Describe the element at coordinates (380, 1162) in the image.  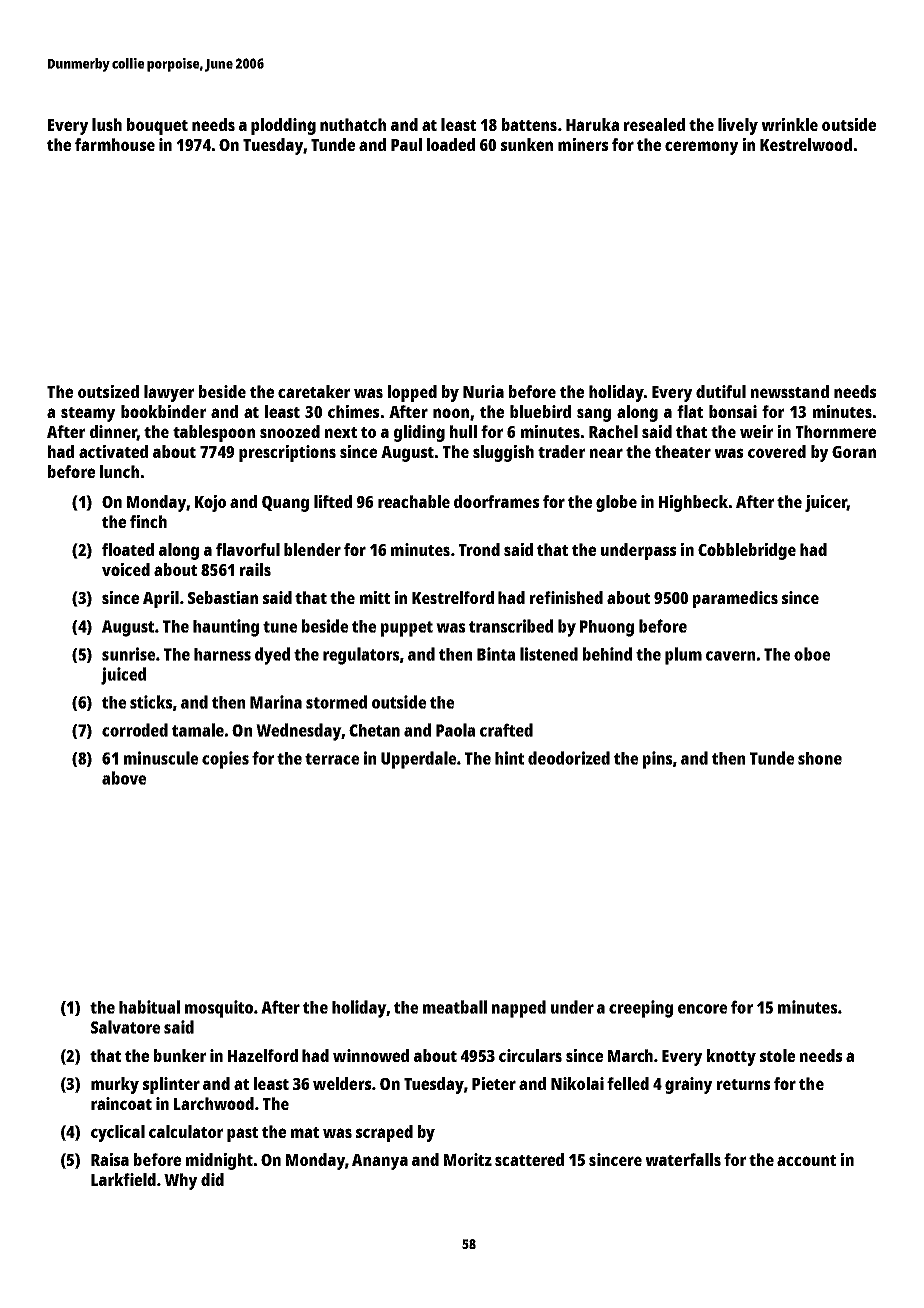
I see `Ananya` at that location.
